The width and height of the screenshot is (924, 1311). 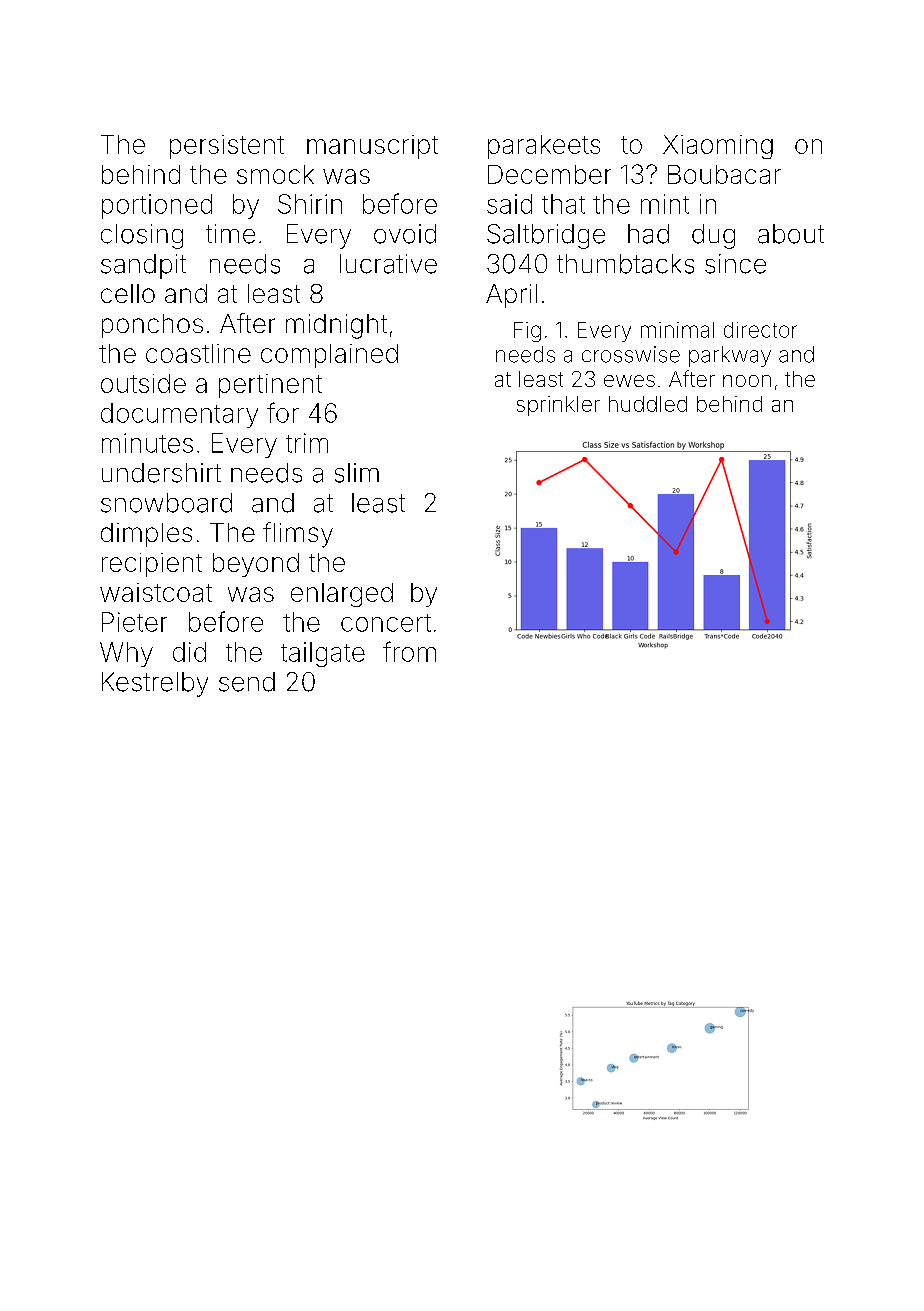 I want to click on send, so click(x=247, y=682).
